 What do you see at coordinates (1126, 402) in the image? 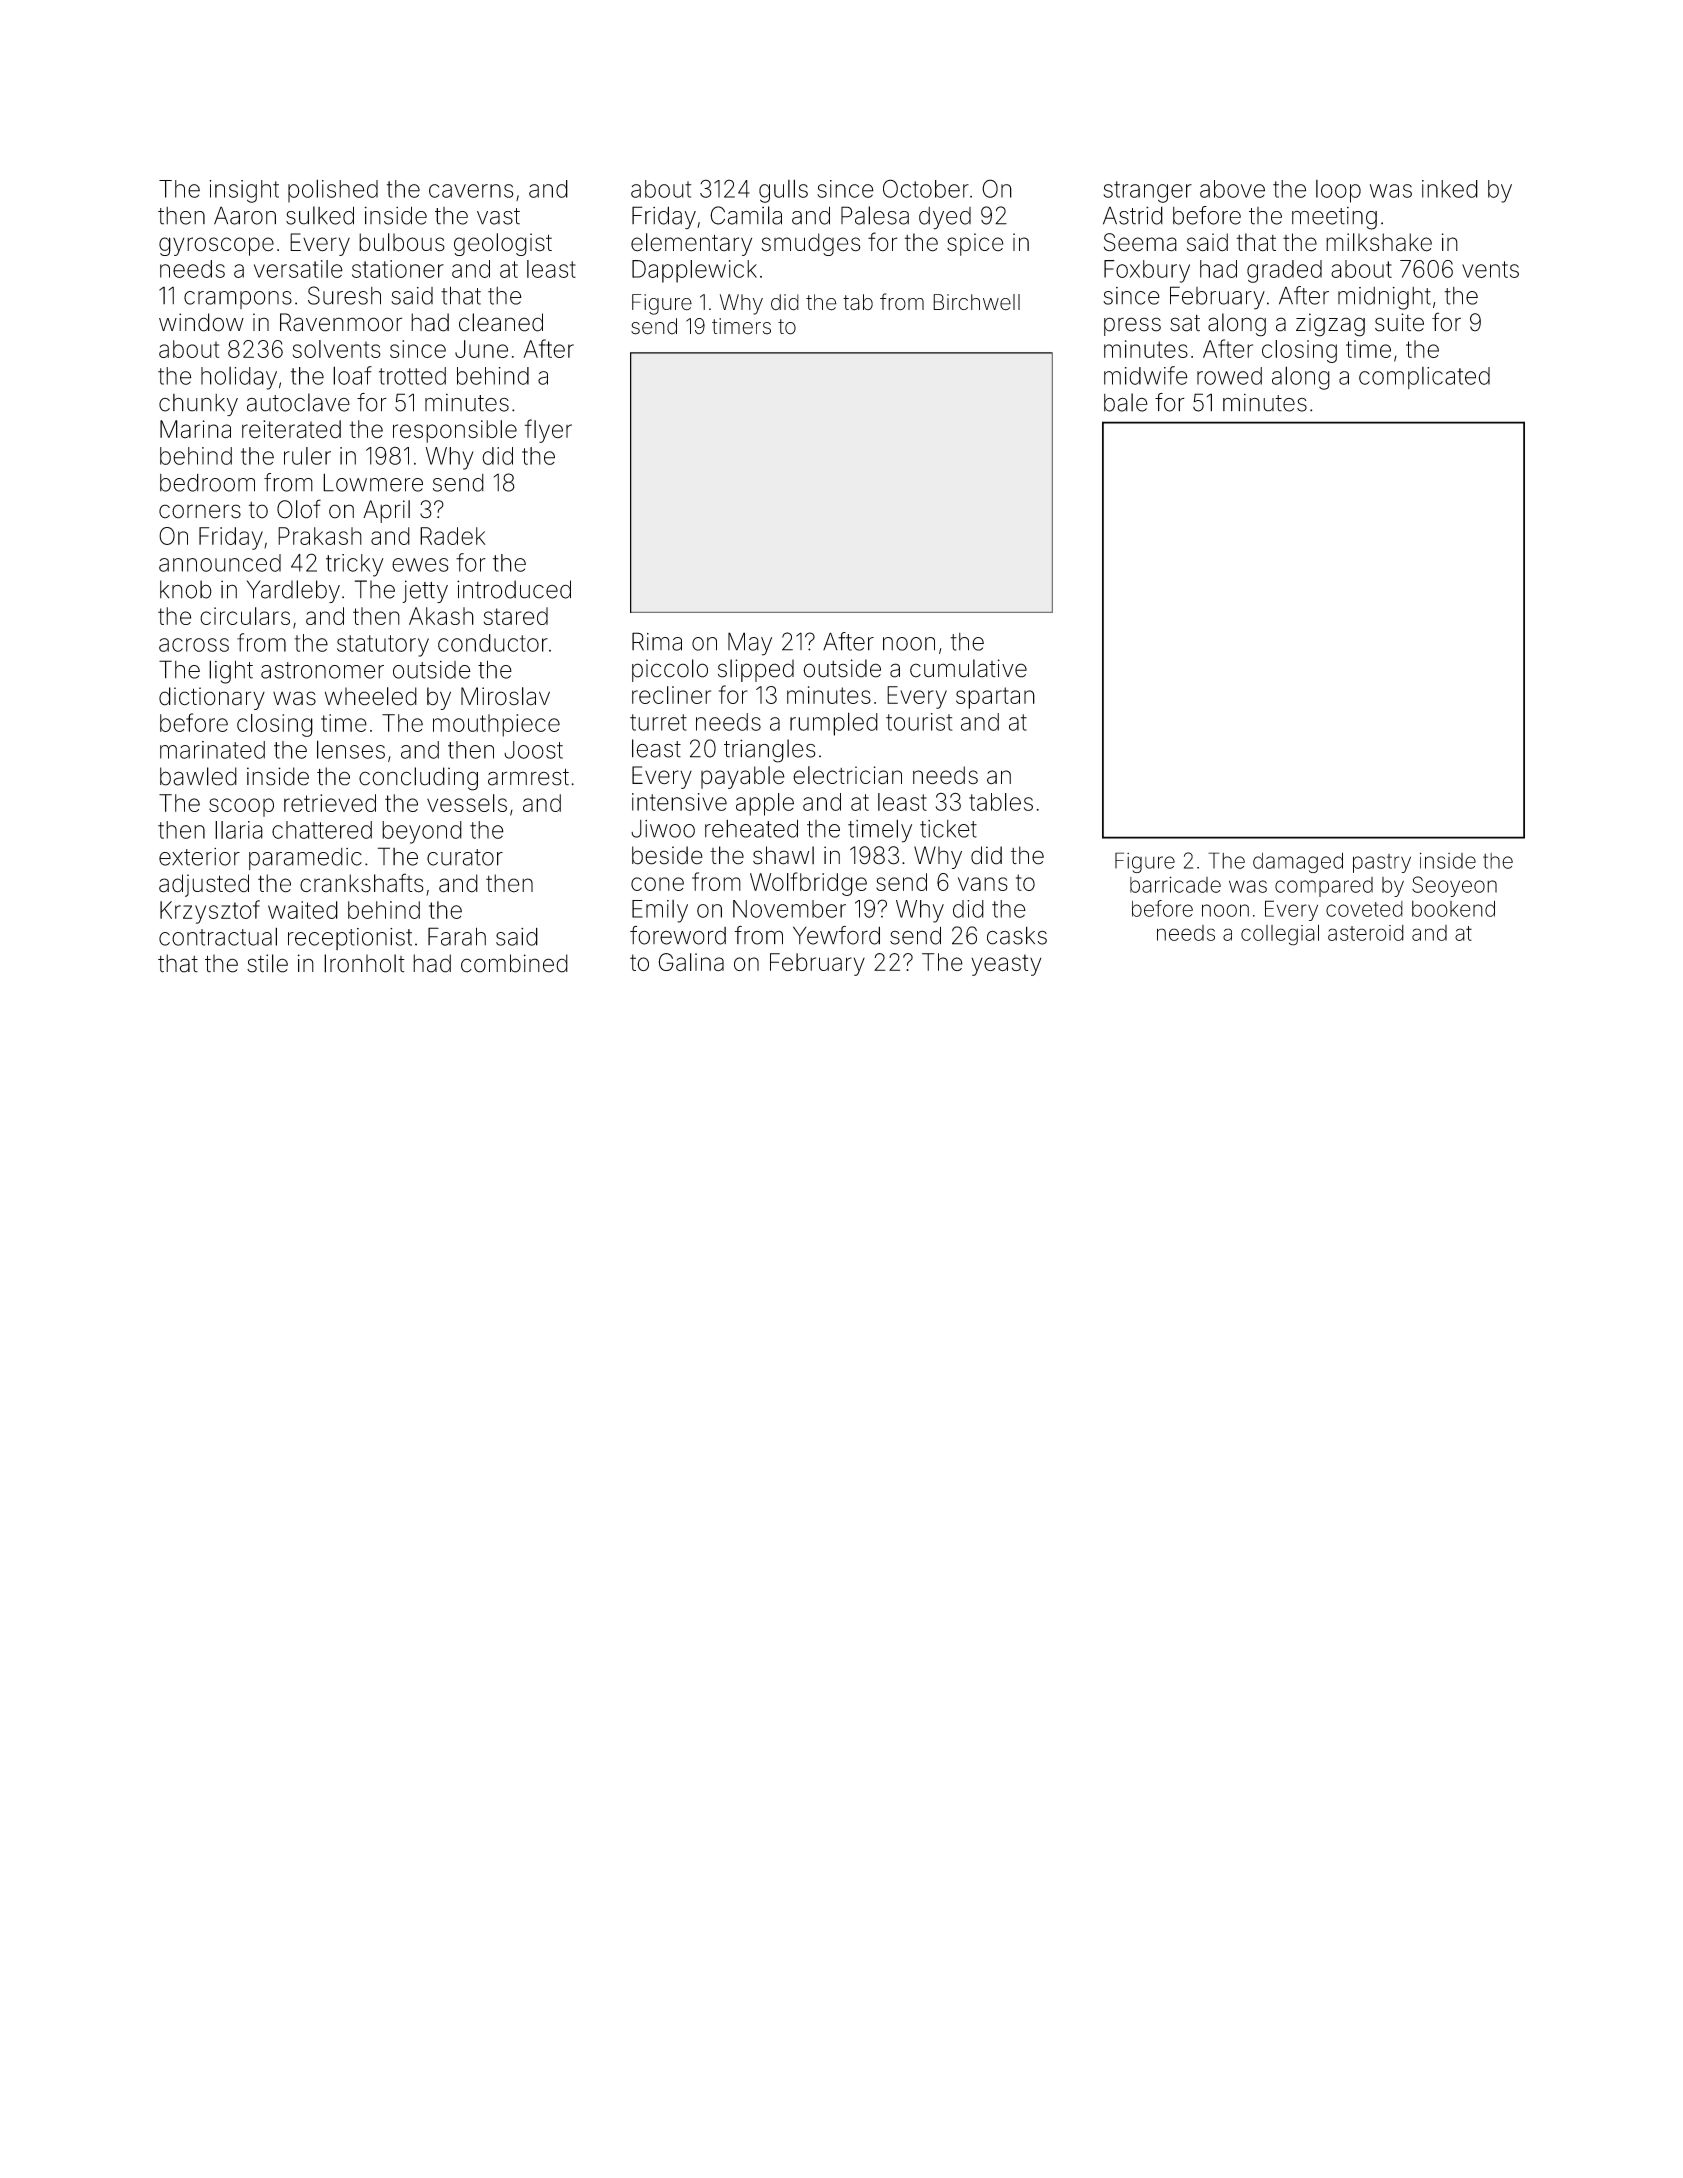
I see `bale` at bounding box center [1126, 402].
